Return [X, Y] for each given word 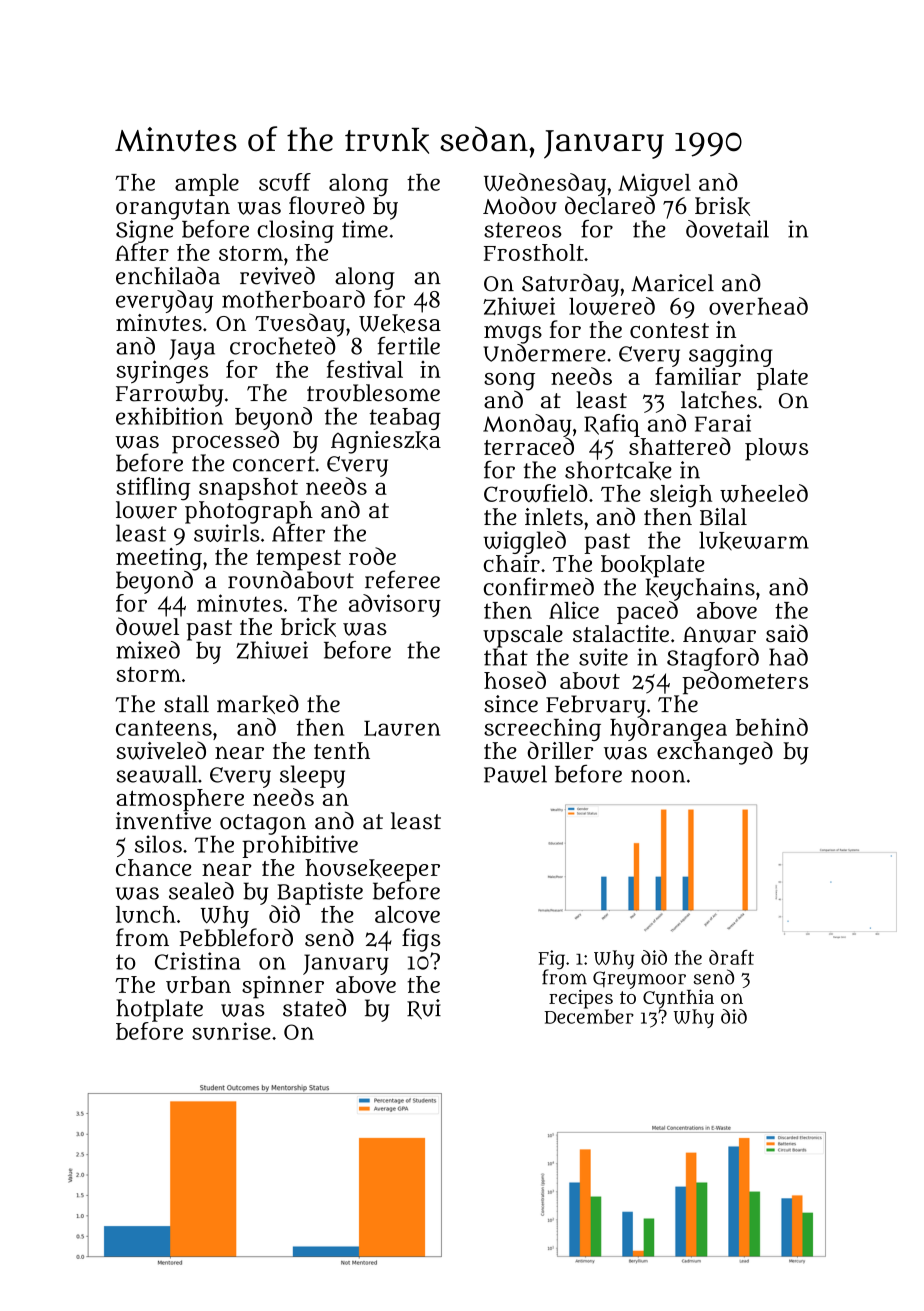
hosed [515, 680]
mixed [148, 650]
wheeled [764, 493]
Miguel [654, 184]
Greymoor [639, 980]
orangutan [173, 209]
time [365, 229]
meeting [159, 559]
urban [198, 984]
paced [647, 612]
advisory [395, 605]
